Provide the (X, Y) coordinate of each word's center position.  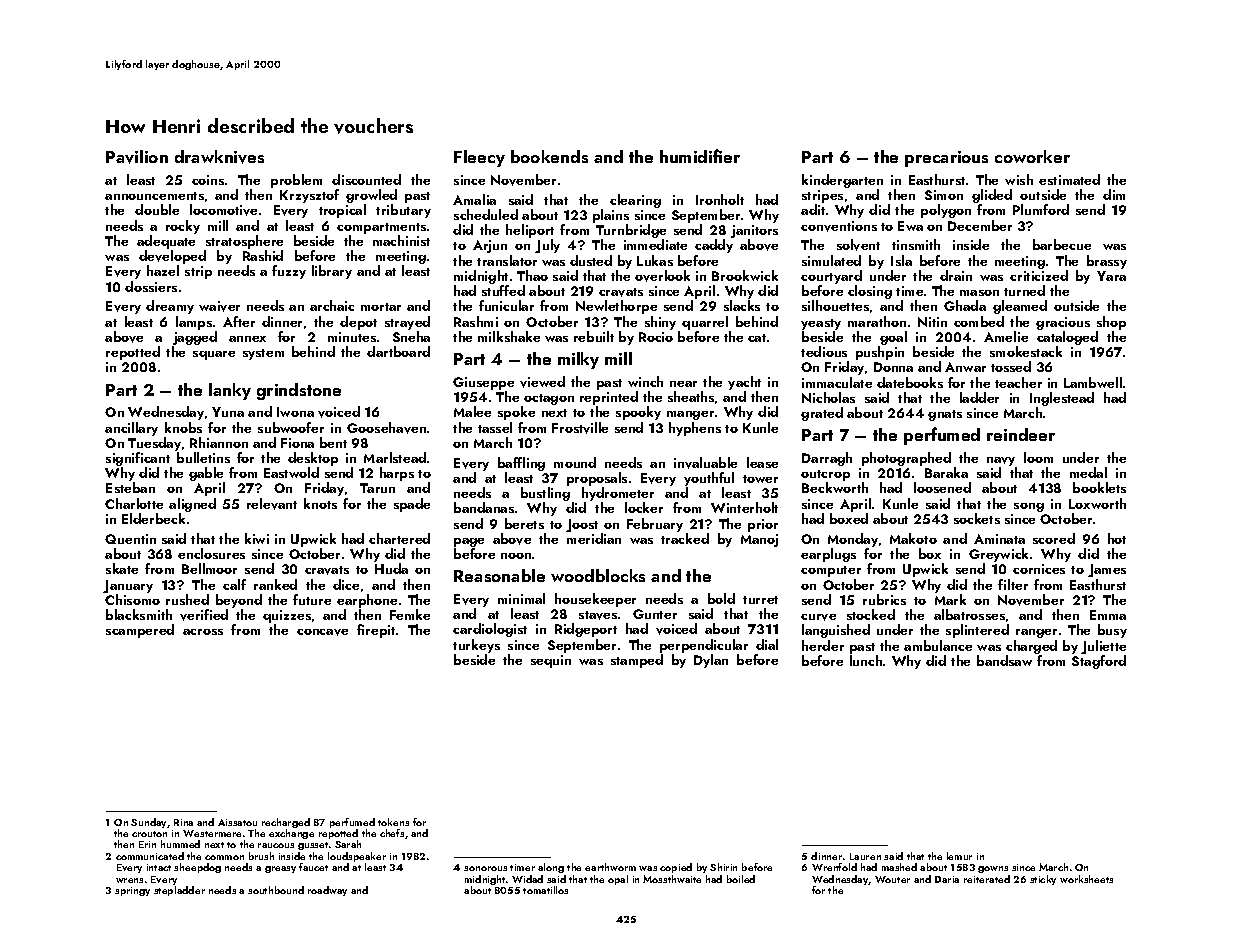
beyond (239, 601)
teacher (1018, 382)
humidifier (700, 156)
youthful (709, 479)
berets (524, 523)
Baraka (946, 472)
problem (296, 181)
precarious (946, 159)
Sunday (148, 823)
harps (397, 474)
